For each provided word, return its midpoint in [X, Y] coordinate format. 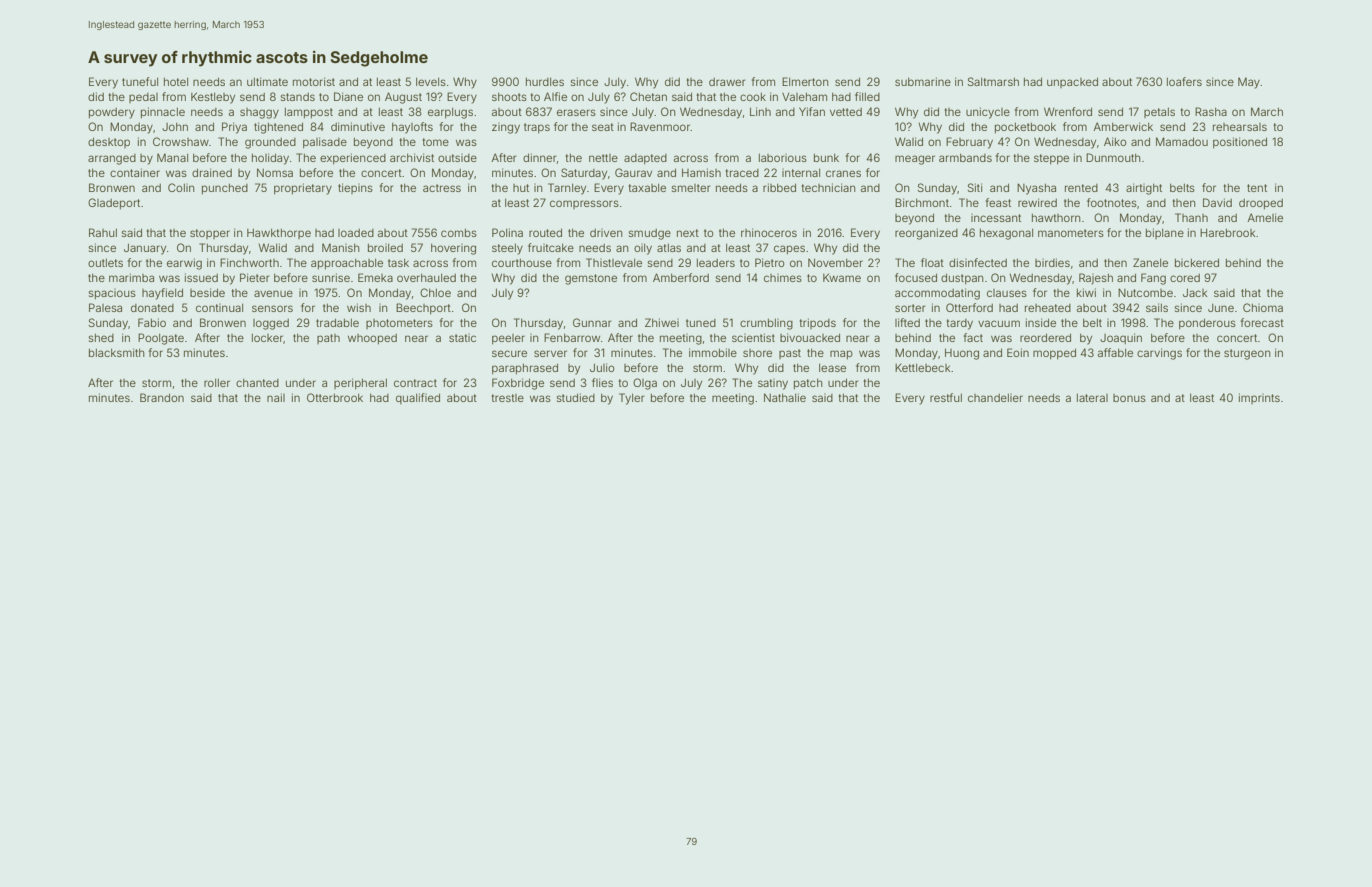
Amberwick [1123, 126]
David [1217, 202]
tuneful [140, 81]
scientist [753, 337]
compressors [584, 204]
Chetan [648, 96]
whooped [372, 339]
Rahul [103, 232]
